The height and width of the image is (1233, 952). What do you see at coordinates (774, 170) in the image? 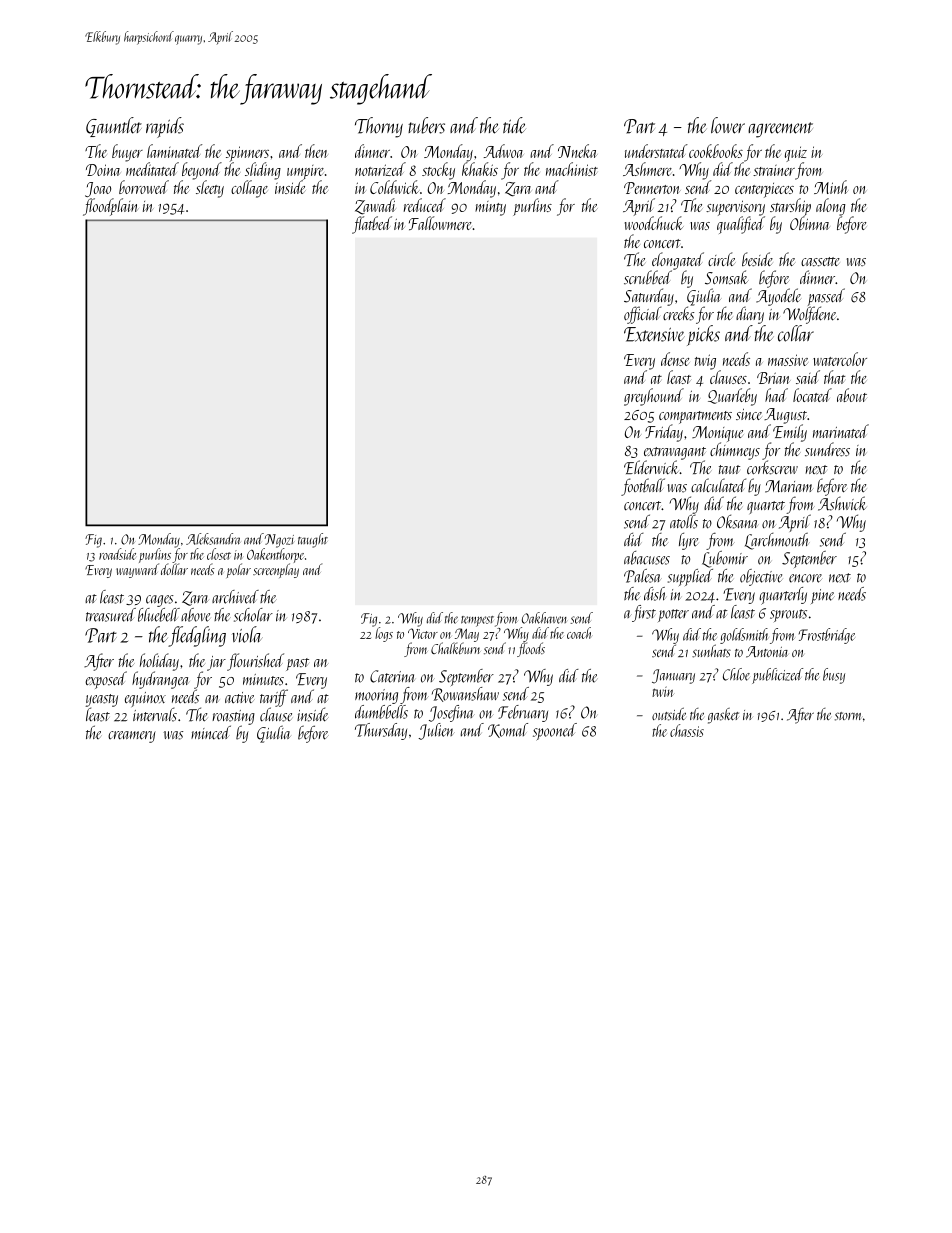
I see `strainer` at bounding box center [774, 170].
